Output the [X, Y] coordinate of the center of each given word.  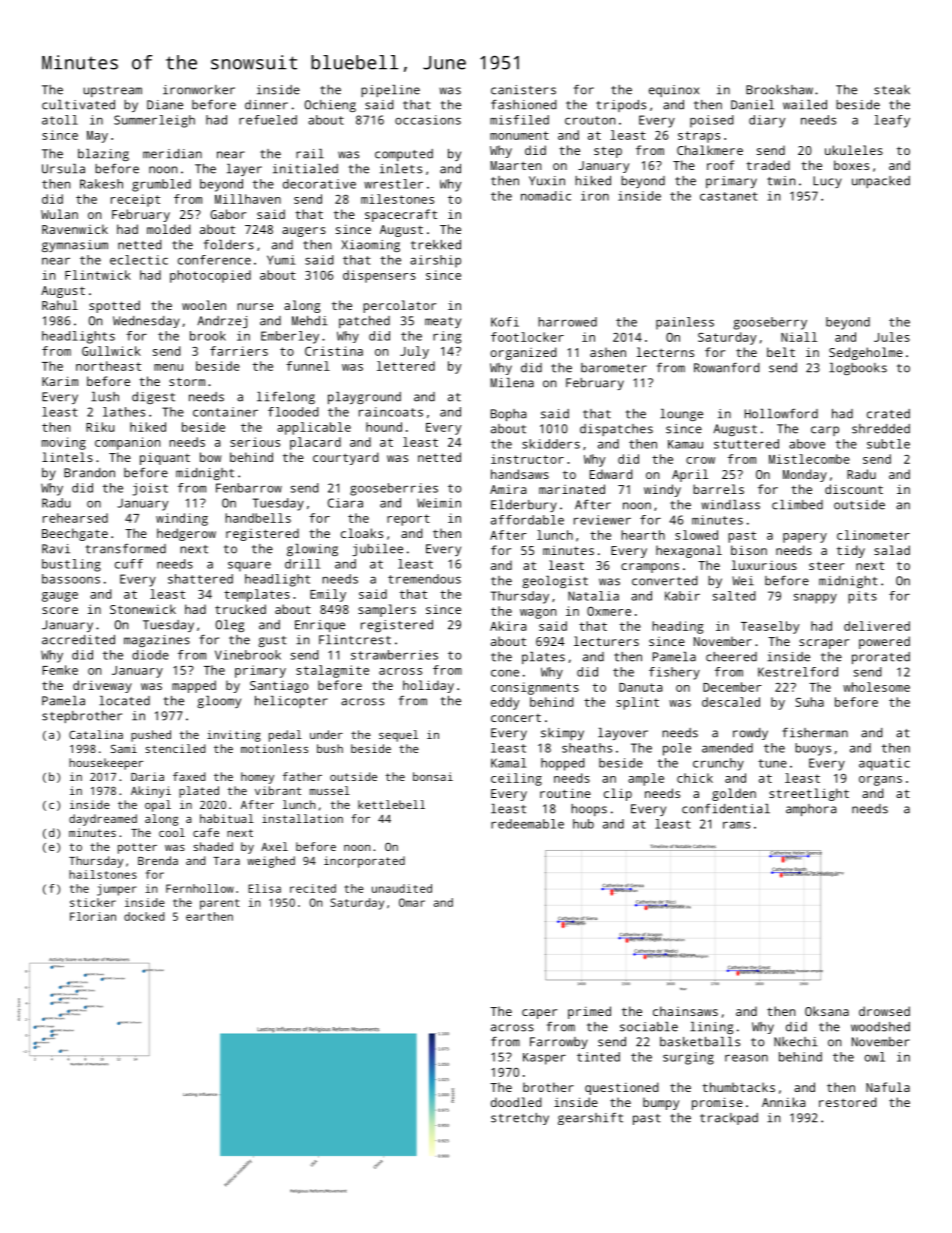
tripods [621, 106]
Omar [412, 902]
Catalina [96, 734]
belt [781, 352]
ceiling [516, 779]
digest [153, 398]
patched [364, 322]
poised [712, 121]
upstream [112, 91]
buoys [813, 749]
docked [144, 916]
